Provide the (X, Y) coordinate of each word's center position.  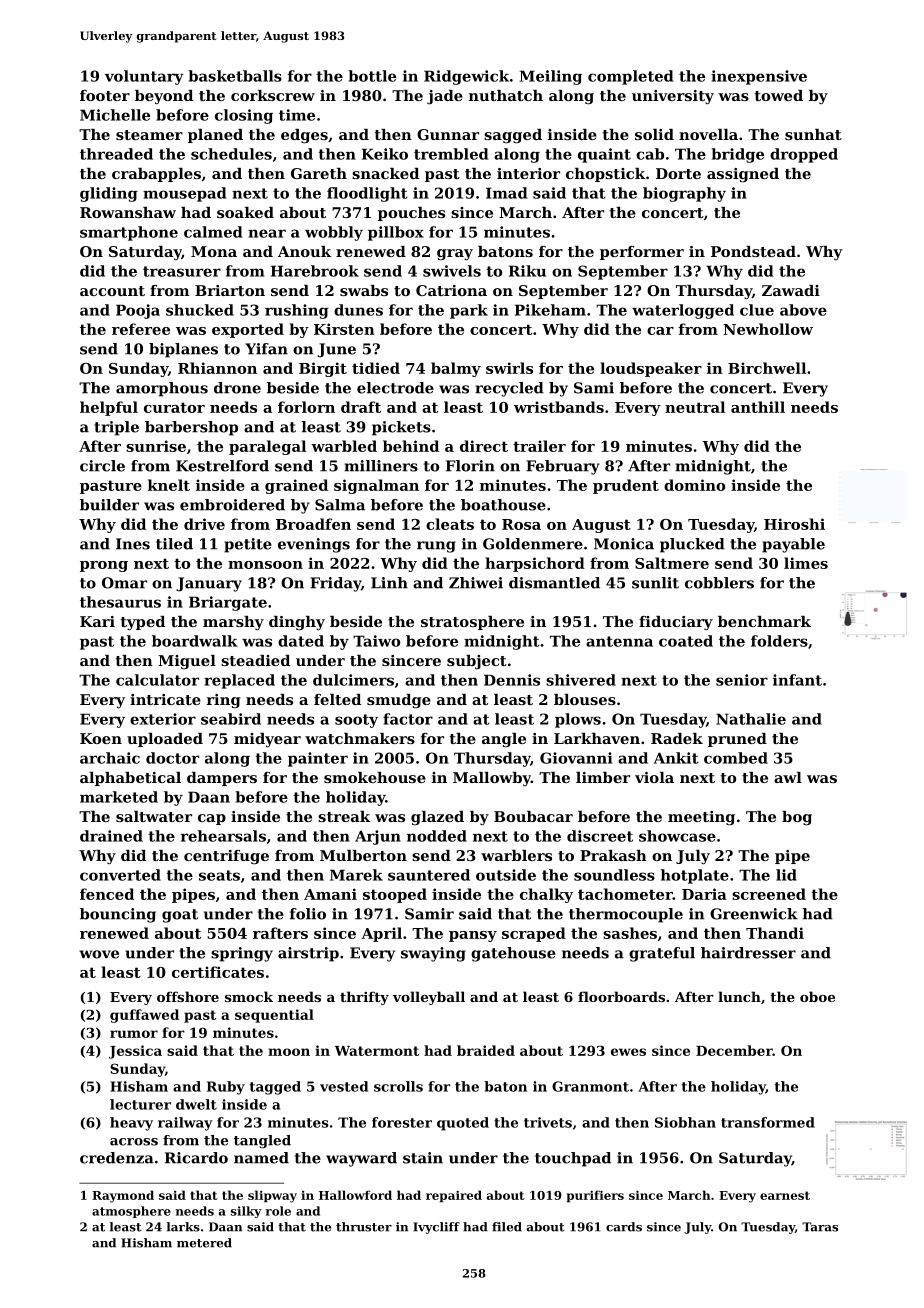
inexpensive (759, 77)
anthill (758, 407)
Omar (124, 583)
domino (694, 485)
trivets (548, 1122)
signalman (376, 486)
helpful (109, 408)
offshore (188, 996)
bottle (372, 76)
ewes (628, 1052)
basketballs (235, 76)
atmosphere (131, 1212)
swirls (509, 368)
